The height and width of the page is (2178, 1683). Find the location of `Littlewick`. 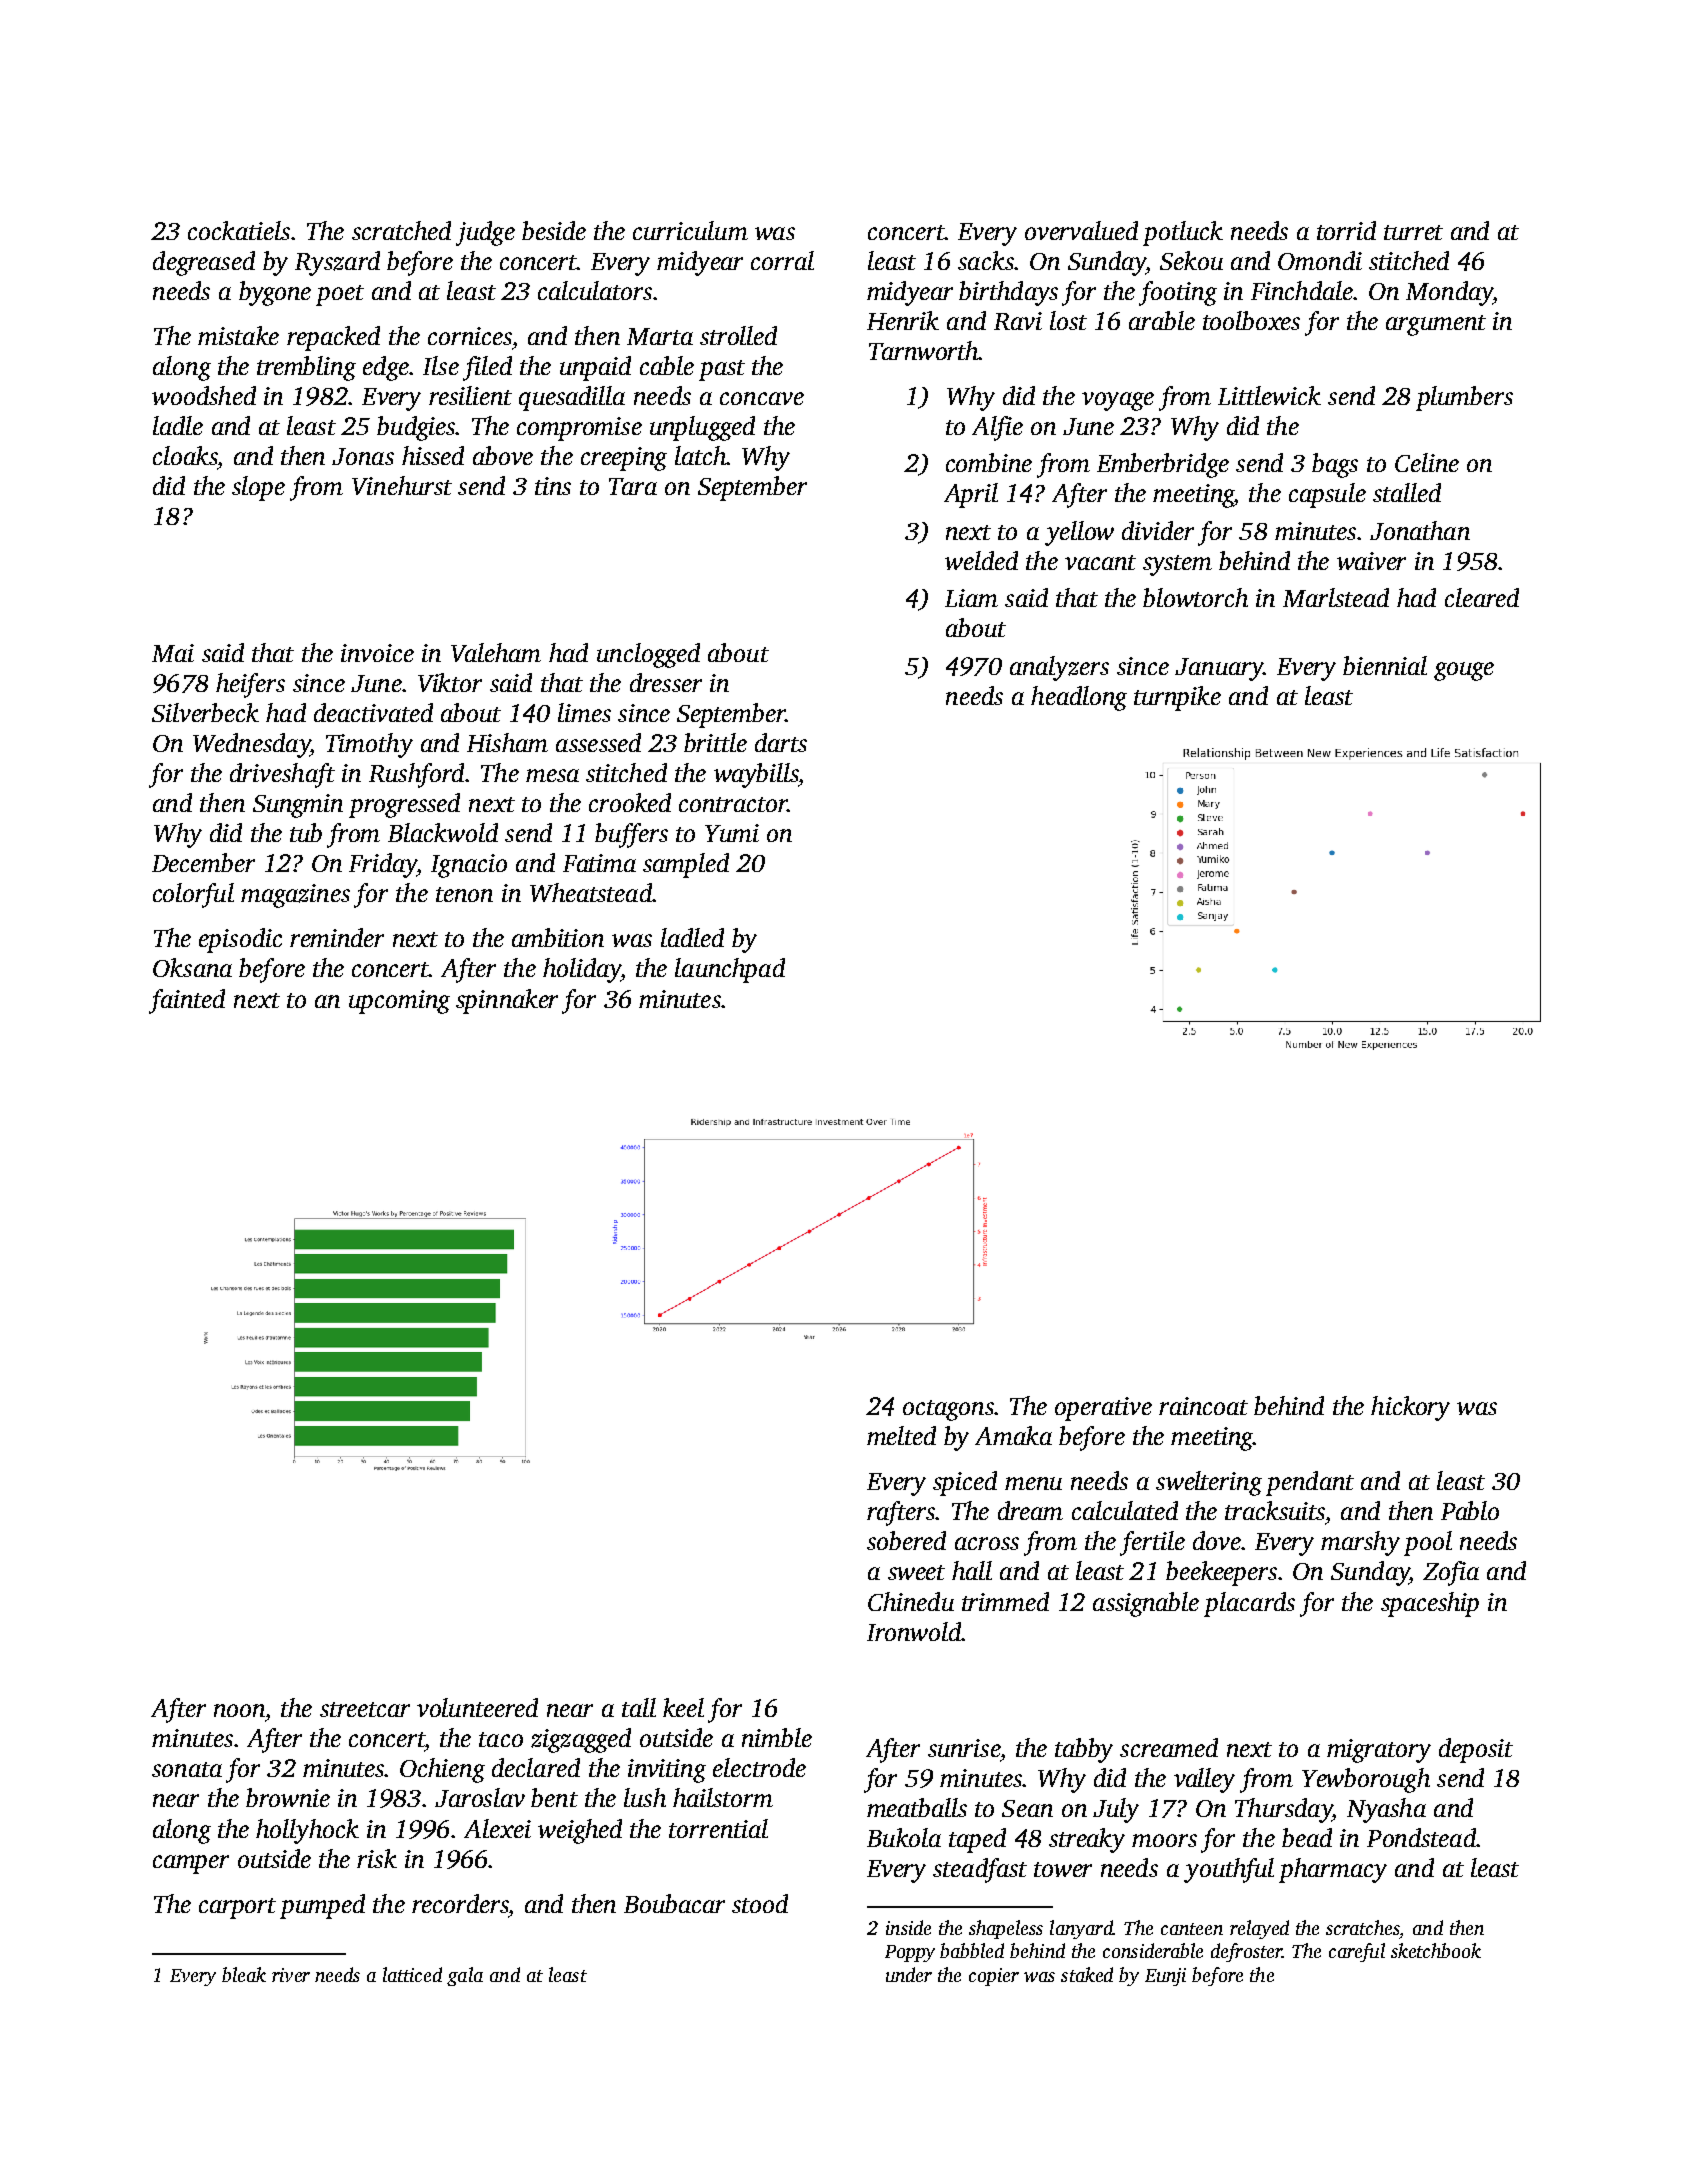

Littlewick is located at coordinates (1269, 395).
